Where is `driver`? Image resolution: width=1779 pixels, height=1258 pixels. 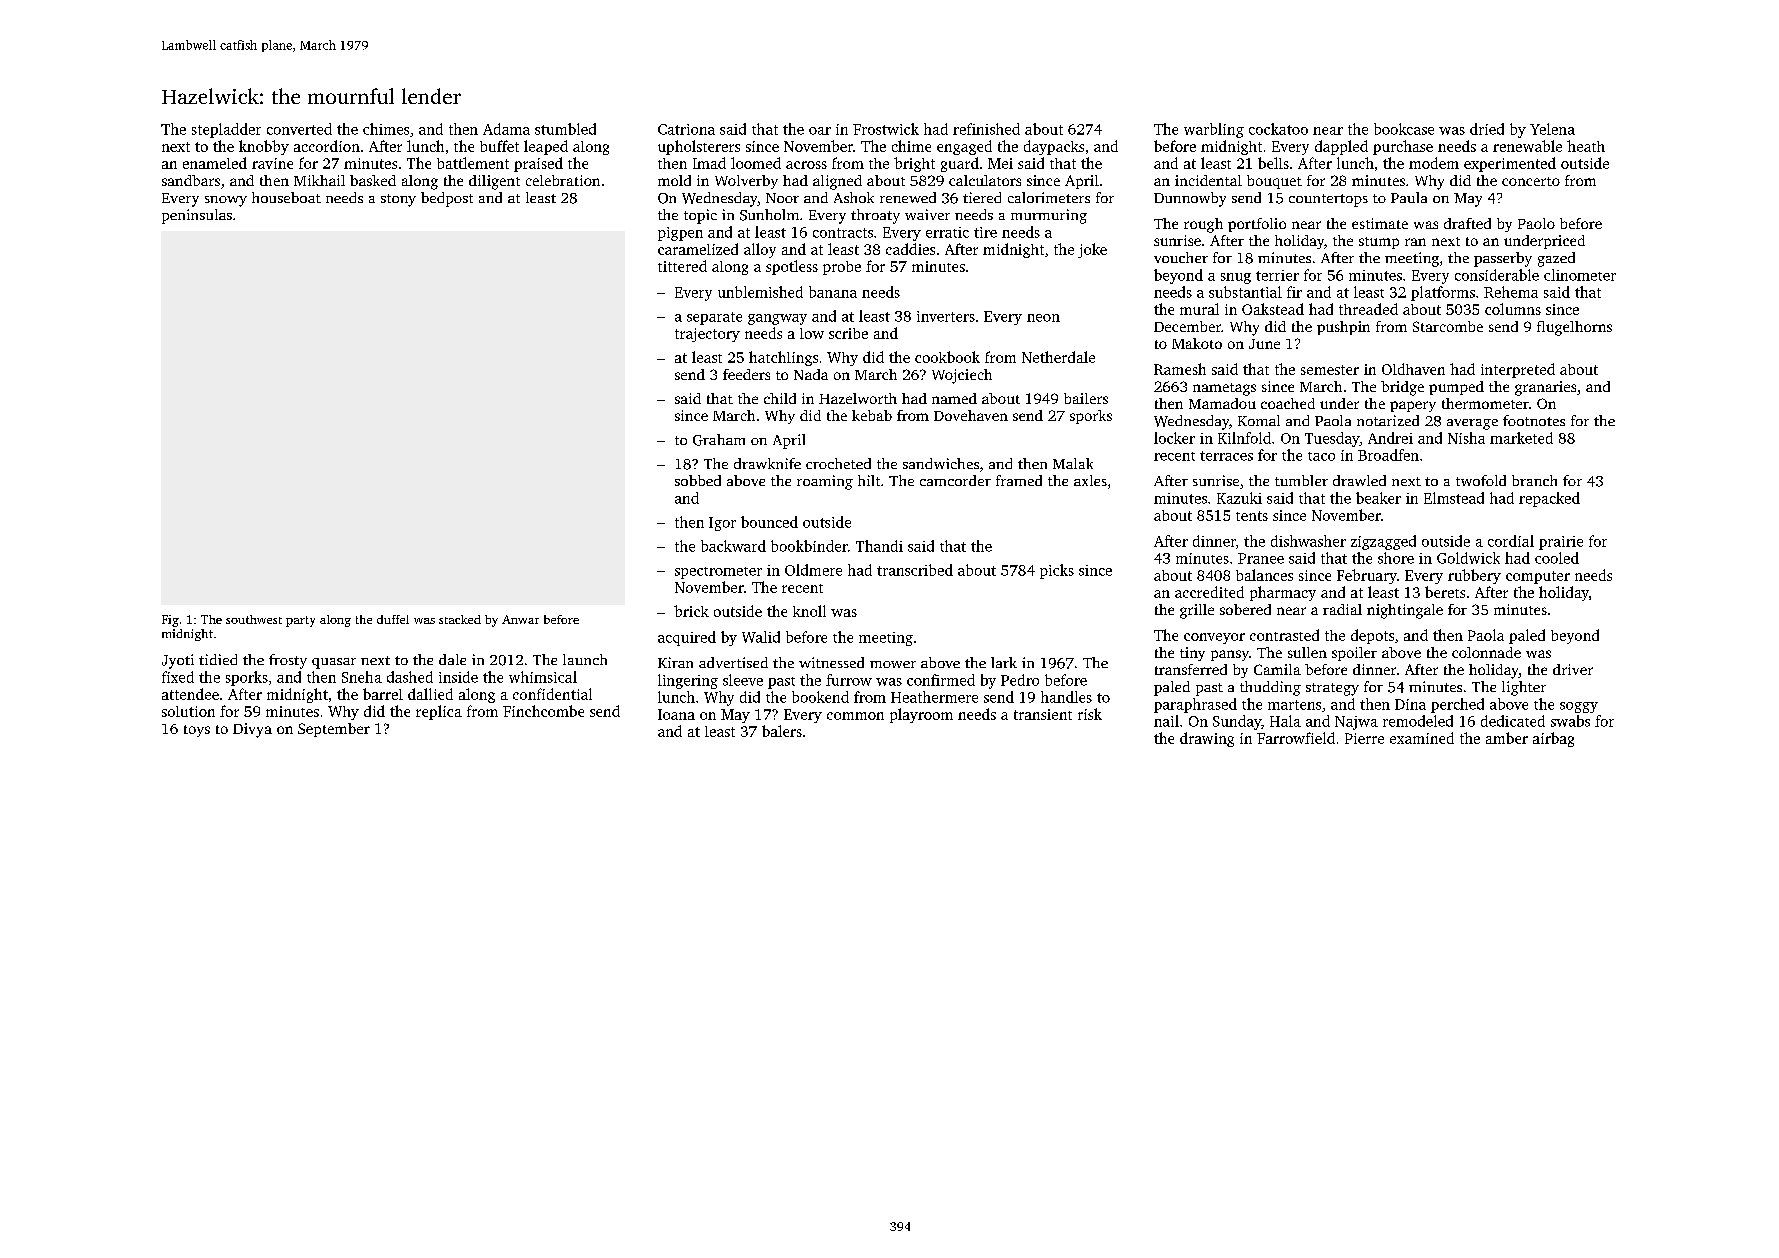 driver is located at coordinates (1573, 669).
